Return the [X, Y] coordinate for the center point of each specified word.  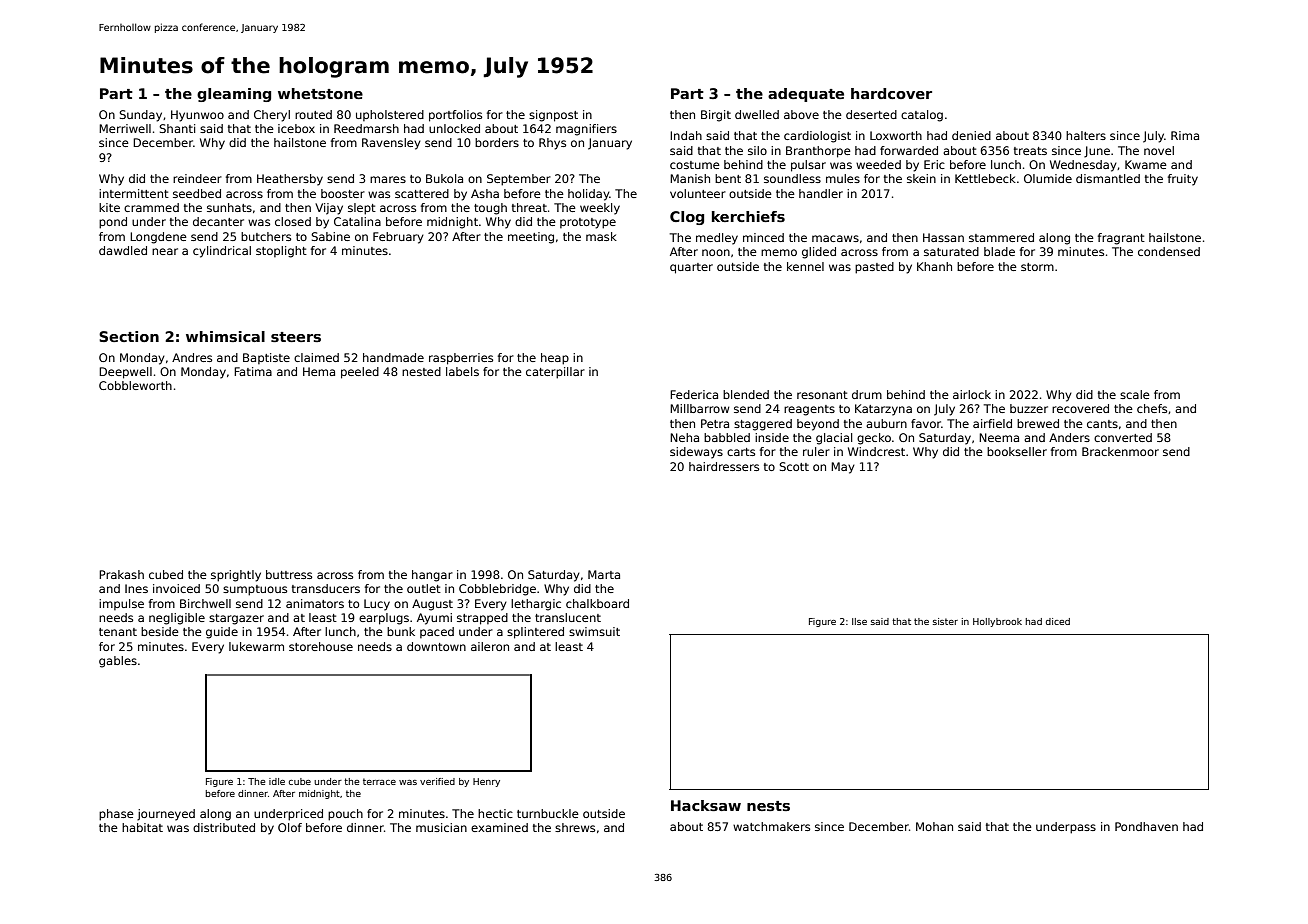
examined [499, 827]
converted [1123, 437]
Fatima [253, 371]
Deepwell [125, 373]
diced [1058, 621]
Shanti [177, 128]
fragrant [1121, 239]
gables [118, 662]
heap [555, 359]
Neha [684, 437]
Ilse [859, 621]
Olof [290, 827]
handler [821, 193]
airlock [972, 394]
